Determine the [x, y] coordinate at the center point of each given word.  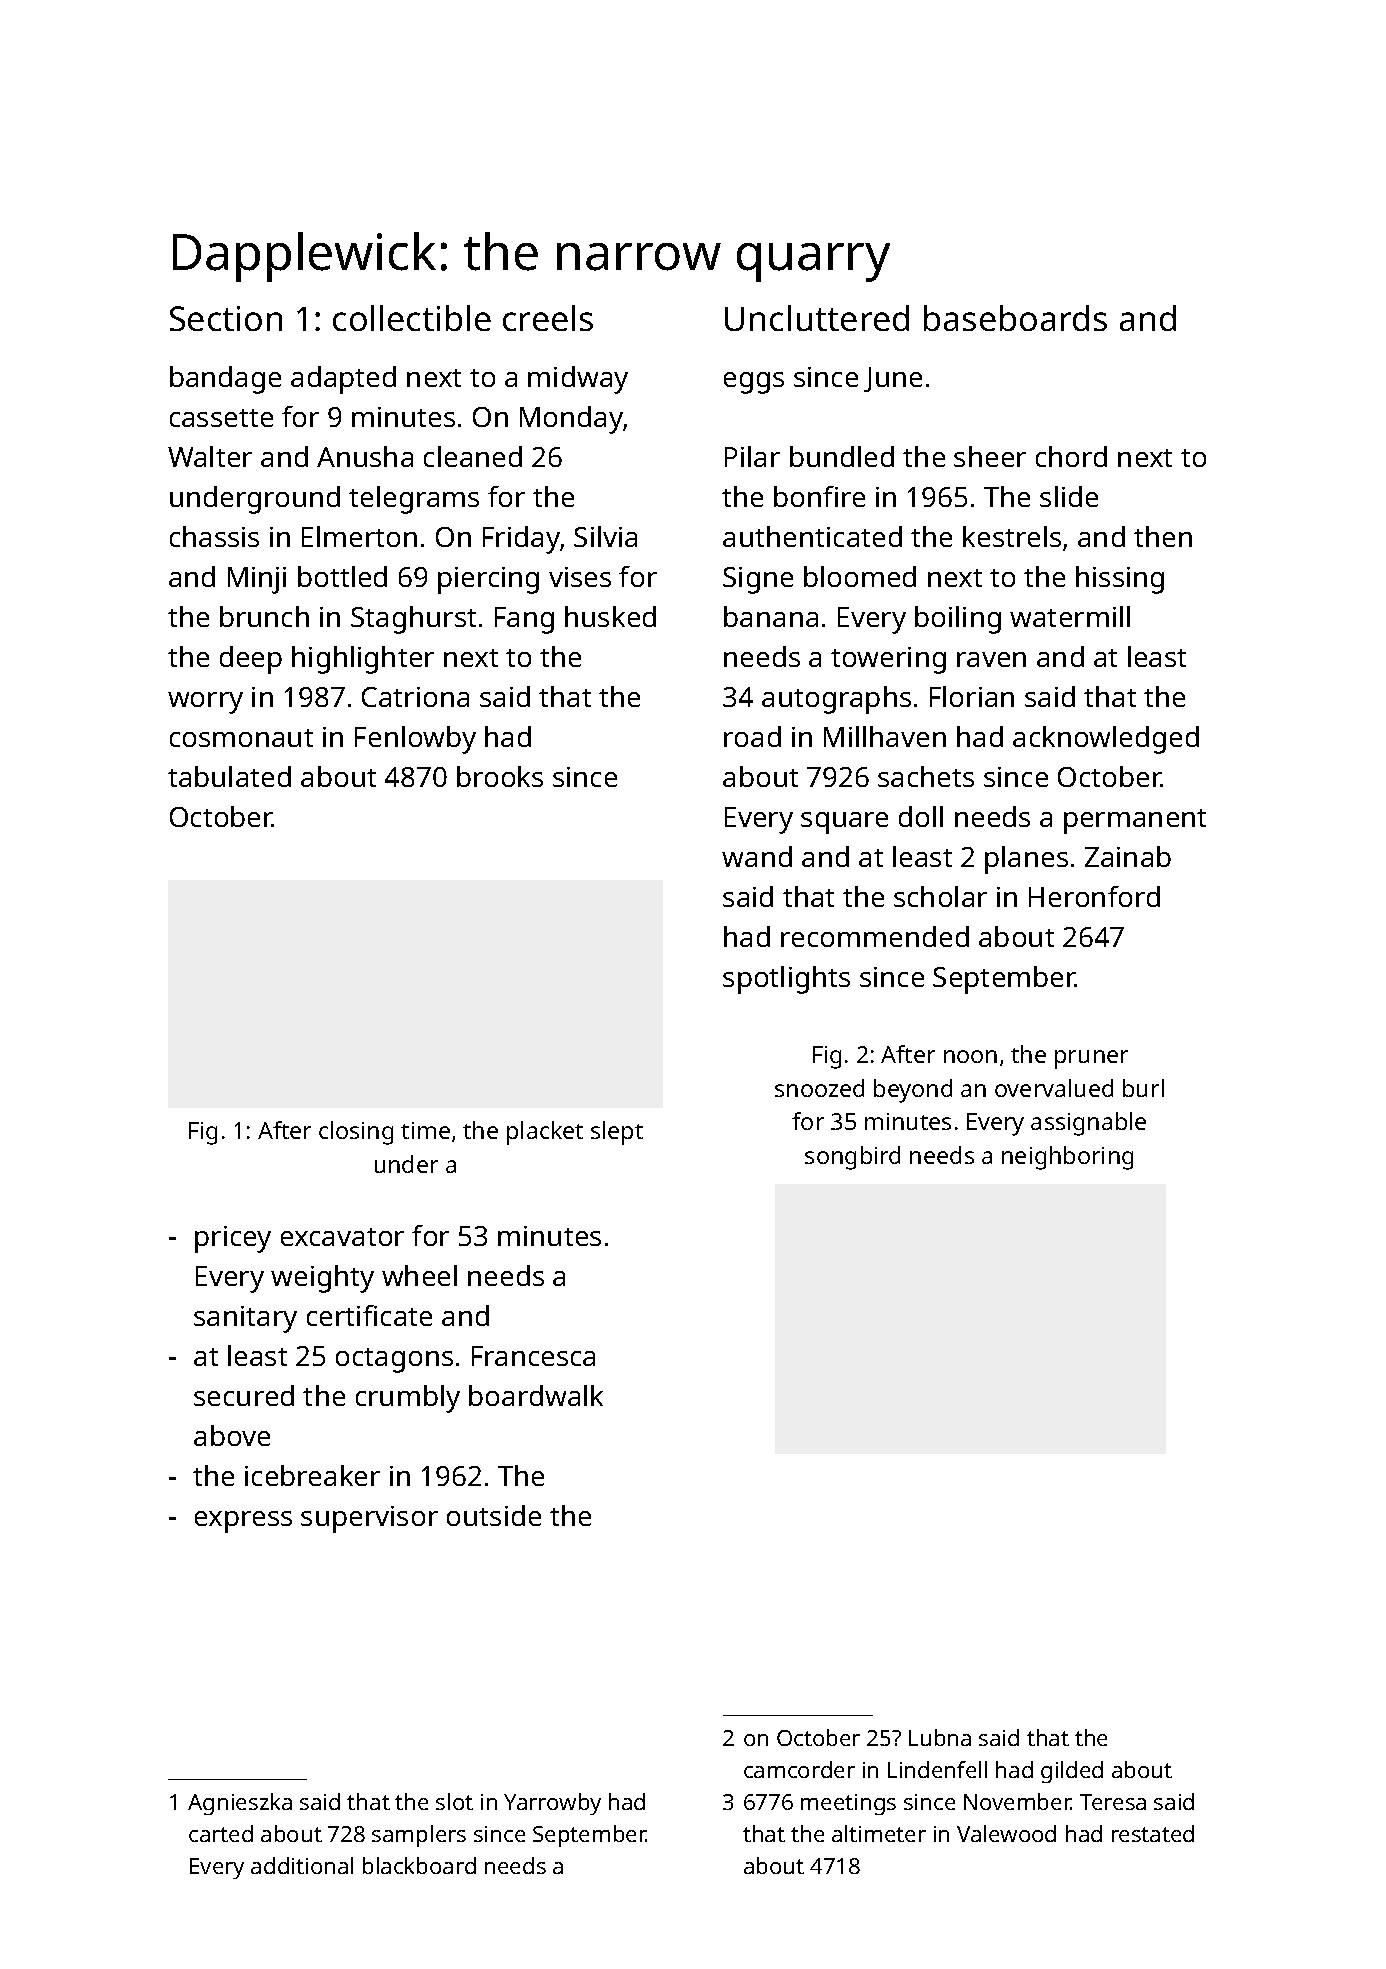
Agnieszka [240, 1804]
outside [494, 1515]
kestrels [1012, 536]
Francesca [533, 1356]
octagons [394, 1360]
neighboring [1067, 1158]
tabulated [229, 776]
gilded [1072, 1772]
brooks [500, 776]
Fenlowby [415, 740]
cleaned [473, 456]
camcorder [799, 1769]
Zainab [1128, 856]
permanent [1135, 821]
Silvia [605, 536]
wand [757, 856]
